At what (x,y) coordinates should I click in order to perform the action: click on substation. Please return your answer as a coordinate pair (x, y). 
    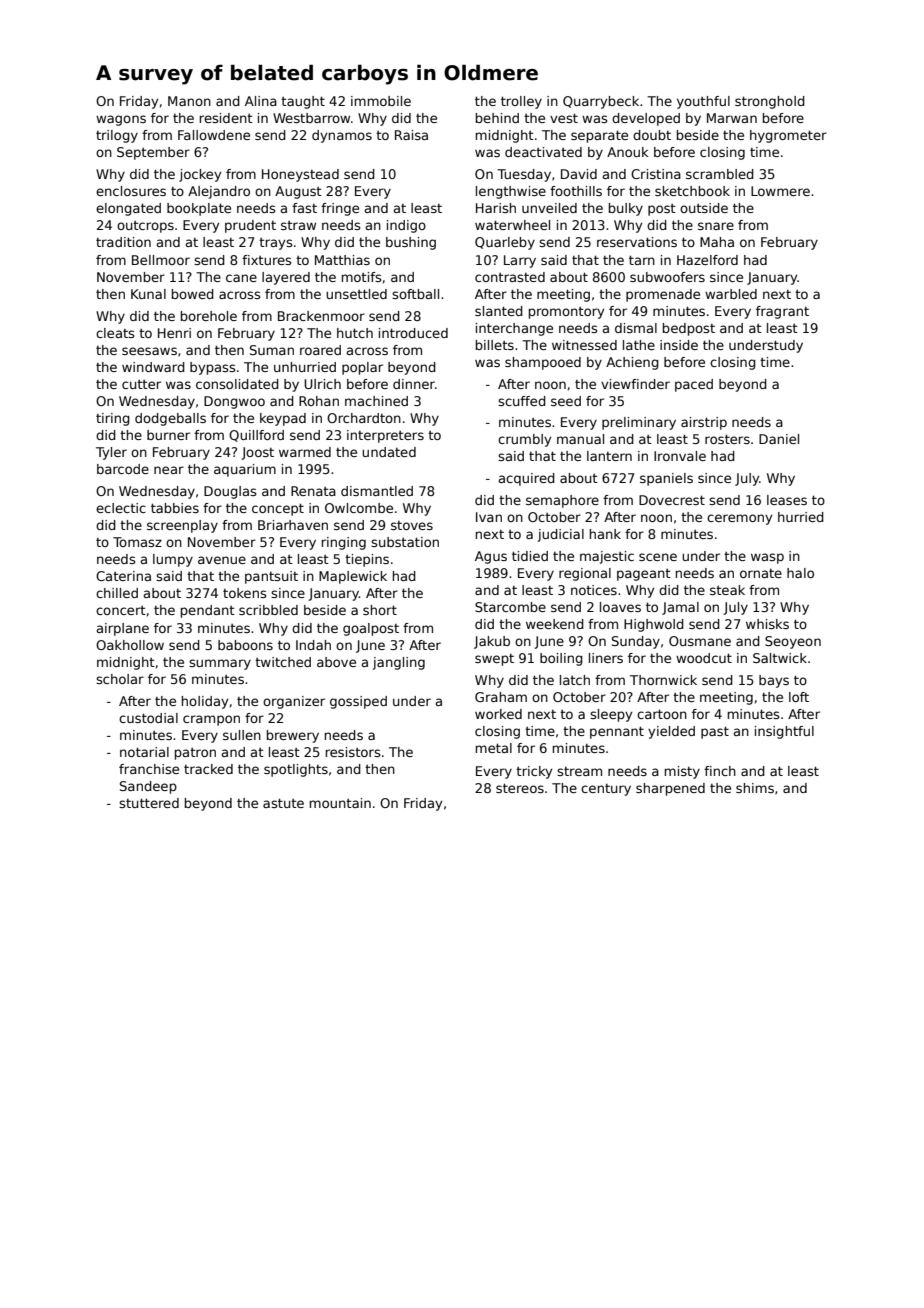
    Looking at the image, I should click on (405, 542).
